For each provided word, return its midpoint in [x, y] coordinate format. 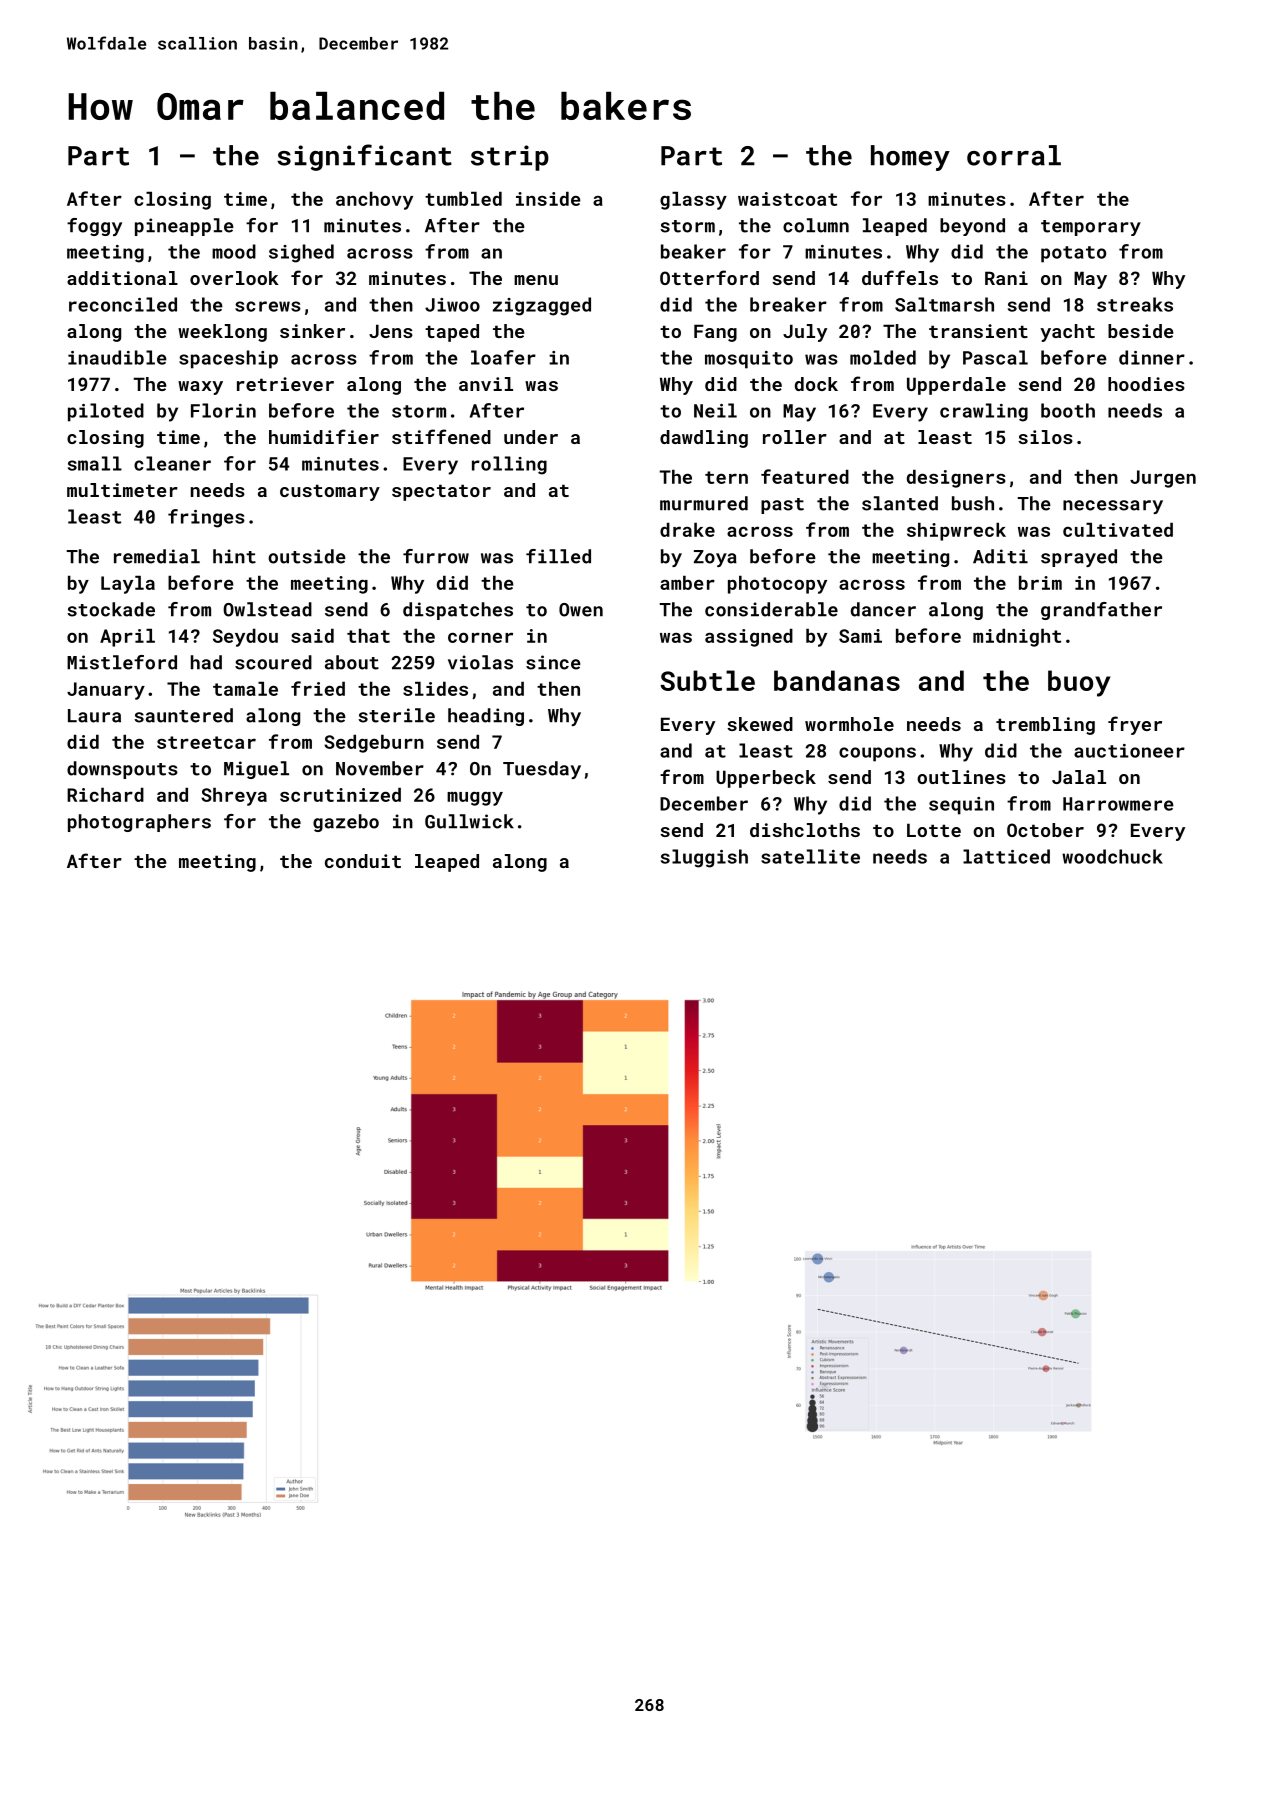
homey [910, 158]
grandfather [1101, 611]
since [553, 662]
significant [364, 157]
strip [510, 158]
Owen [581, 610]
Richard [105, 795]
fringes [206, 518]
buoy [1079, 683]
